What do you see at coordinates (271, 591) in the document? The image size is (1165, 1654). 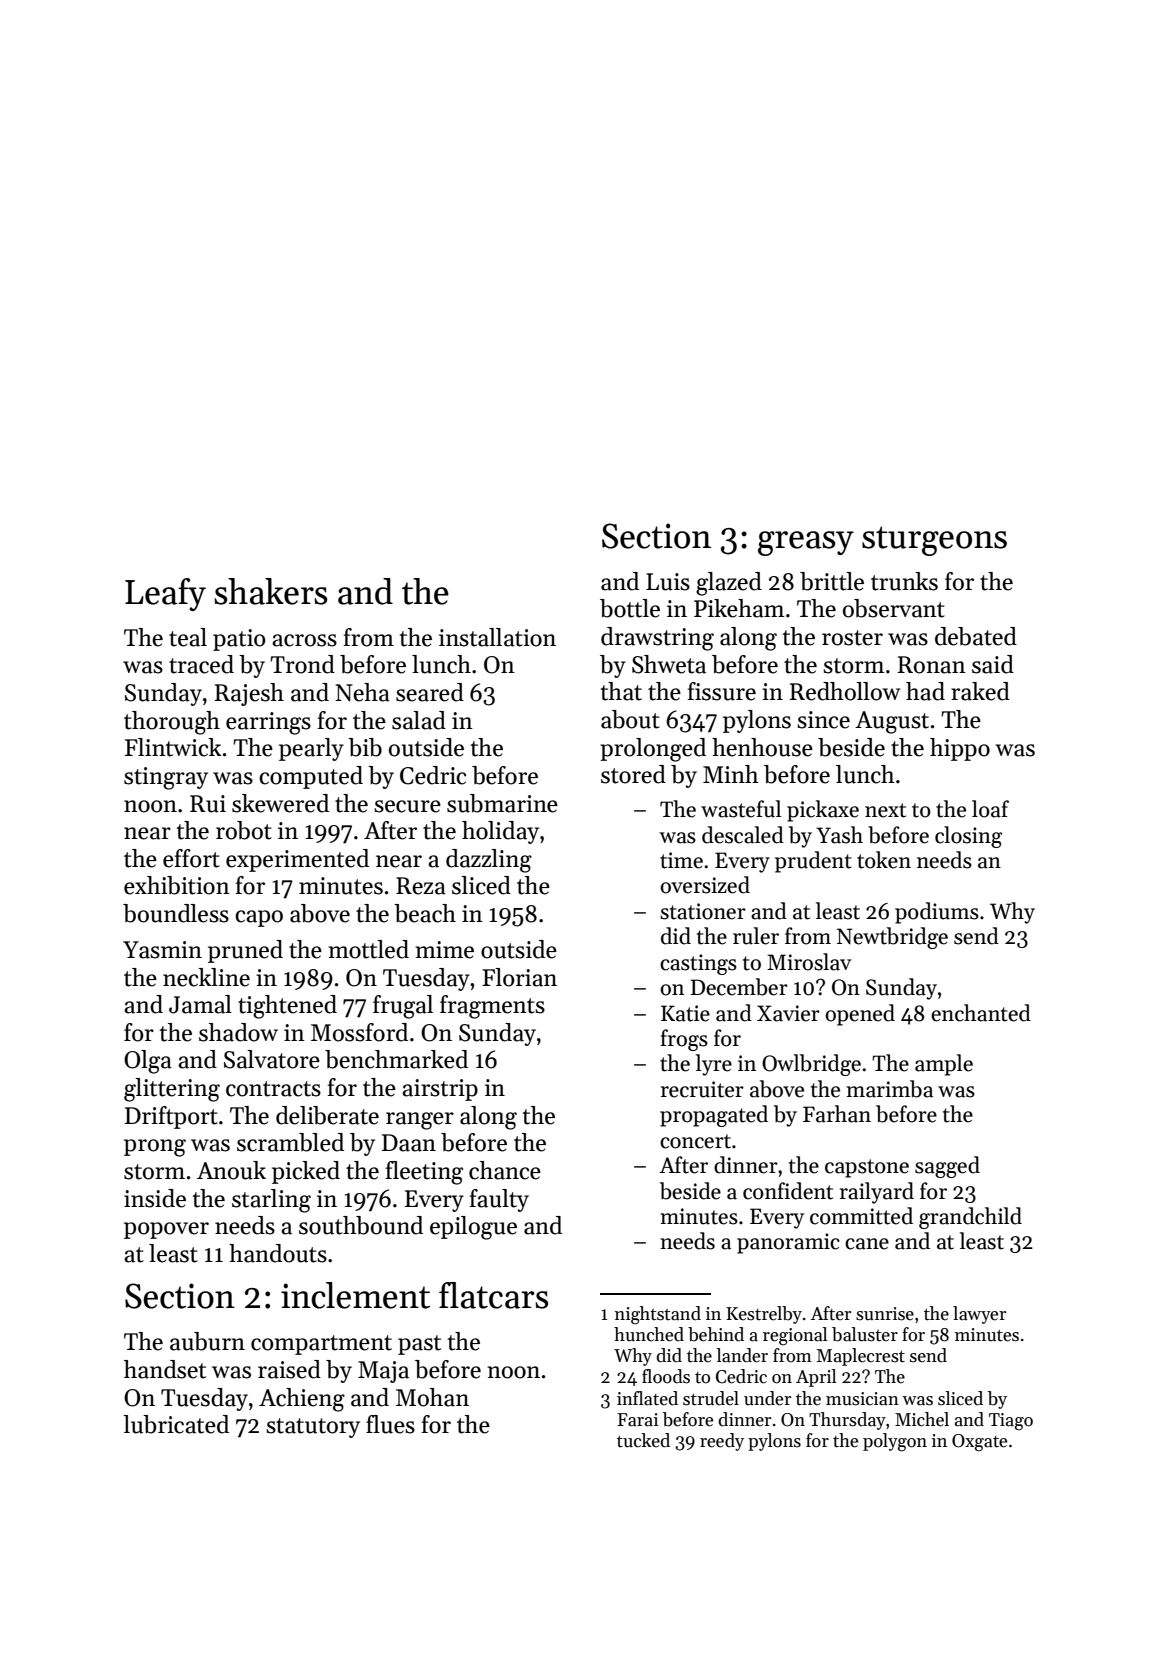 I see `shakers` at bounding box center [271, 591].
